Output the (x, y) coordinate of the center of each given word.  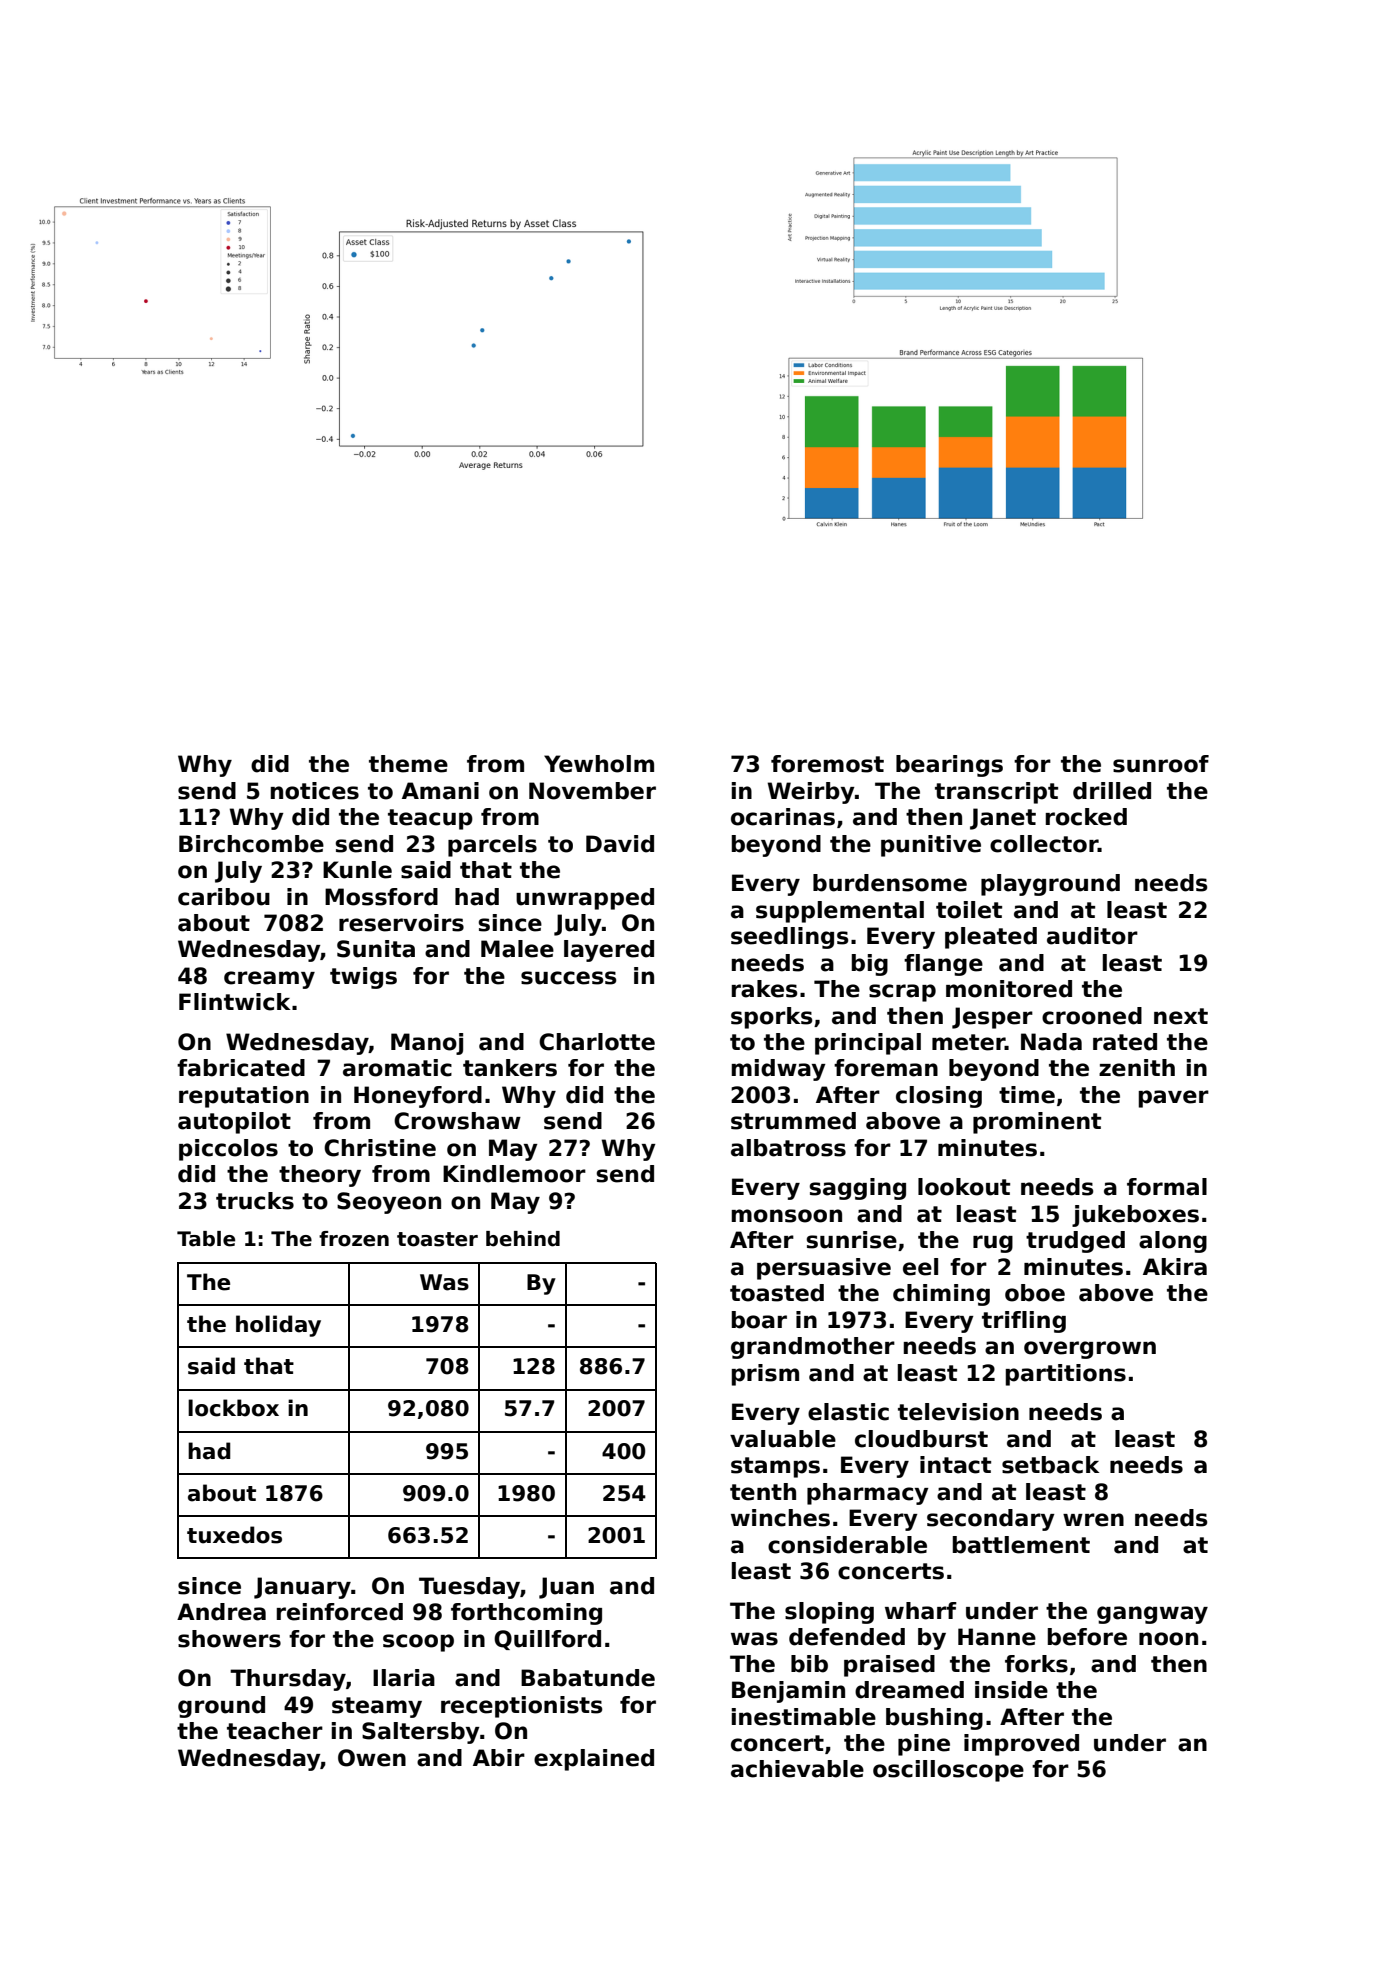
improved (1021, 1745)
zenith (1137, 1068)
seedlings (790, 938)
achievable (797, 1769)
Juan (566, 1588)
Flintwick (234, 1002)
